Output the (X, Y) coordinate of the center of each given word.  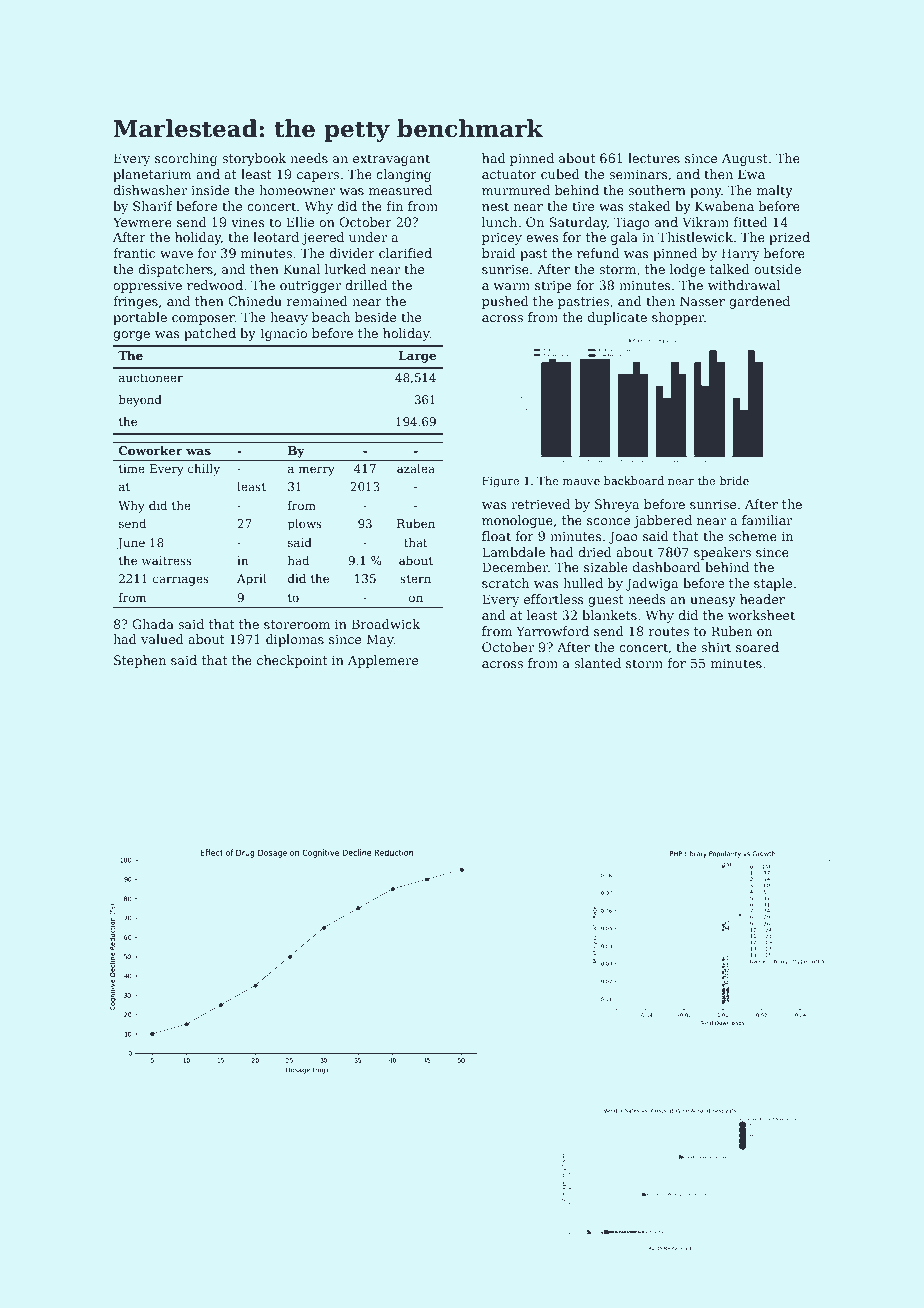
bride (734, 480)
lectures (654, 158)
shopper (678, 318)
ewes (542, 238)
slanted (597, 663)
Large (417, 357)
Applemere (383, 661)
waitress (167, 560)
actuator (509, 174)
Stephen (140, 661)
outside (777, 269)
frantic (134, 253)
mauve (581, 482)
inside (210, 190)
